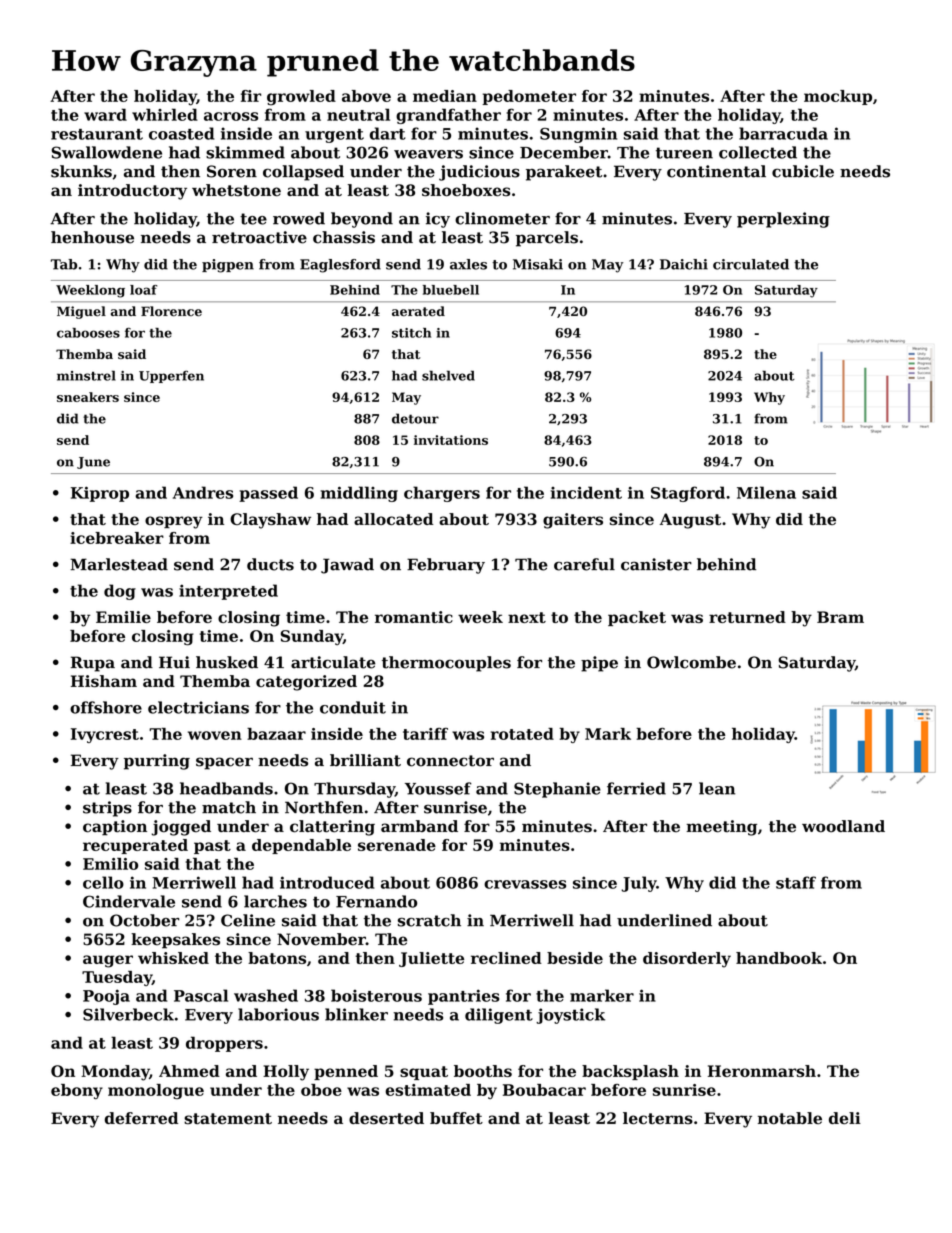  I want to click on circulated, so click(751, 264).
